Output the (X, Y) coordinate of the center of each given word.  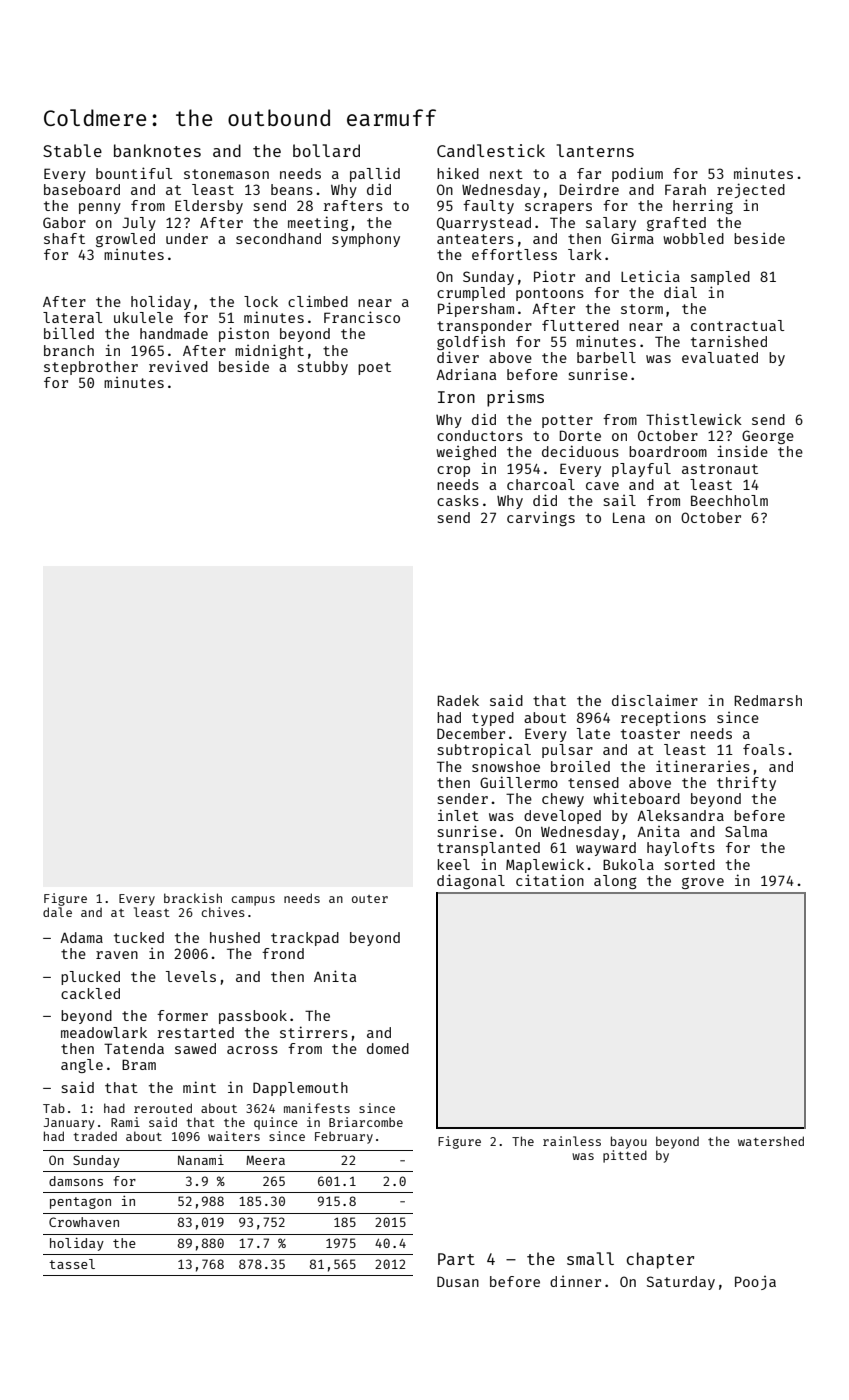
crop (453, 471)
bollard (326, 150)
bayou (629, 1142)
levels (191, 976)
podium (637, 174)
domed (388, 1048)
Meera (265, 1160)
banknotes (157, 150)
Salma (746, 831)
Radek (458, 700)
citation (550, 880)
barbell (606, 357)
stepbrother (91, 368)
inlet (458, 815)
